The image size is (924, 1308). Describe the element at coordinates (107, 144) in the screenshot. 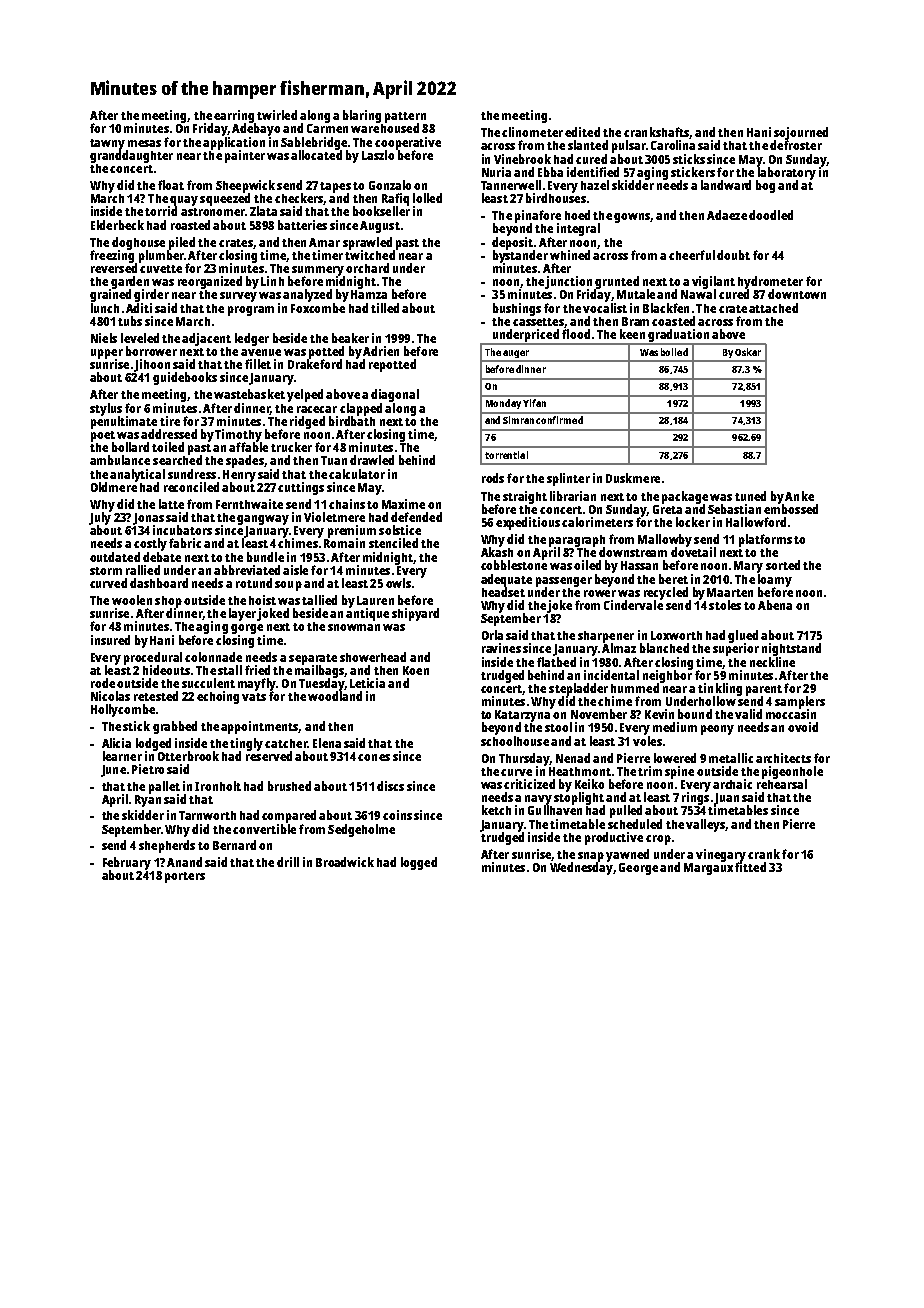

I see `tawny` at that location.
